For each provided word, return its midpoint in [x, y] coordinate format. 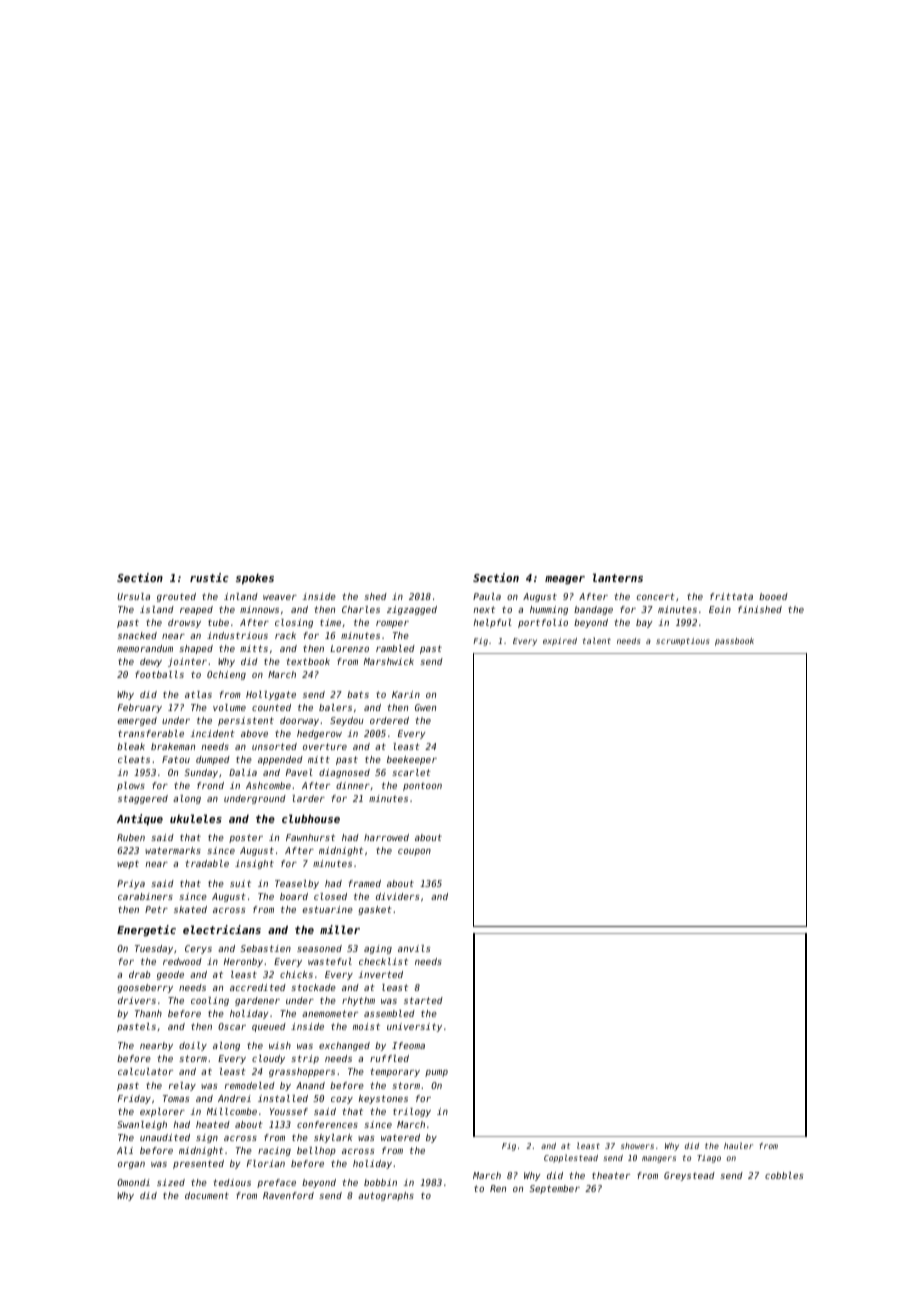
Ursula [133, 596]
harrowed [386, 837]
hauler [738, 1145]
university [414, 1027]
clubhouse [311, 818]
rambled [395, 648]
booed [773, 596]
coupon [414, 852]
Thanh [148, 1013]
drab [140, 974]
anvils [414, 948]
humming [549, 610]
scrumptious [682, 642]
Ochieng [226, 675]
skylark [333, 1138]
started [423, 1000]
